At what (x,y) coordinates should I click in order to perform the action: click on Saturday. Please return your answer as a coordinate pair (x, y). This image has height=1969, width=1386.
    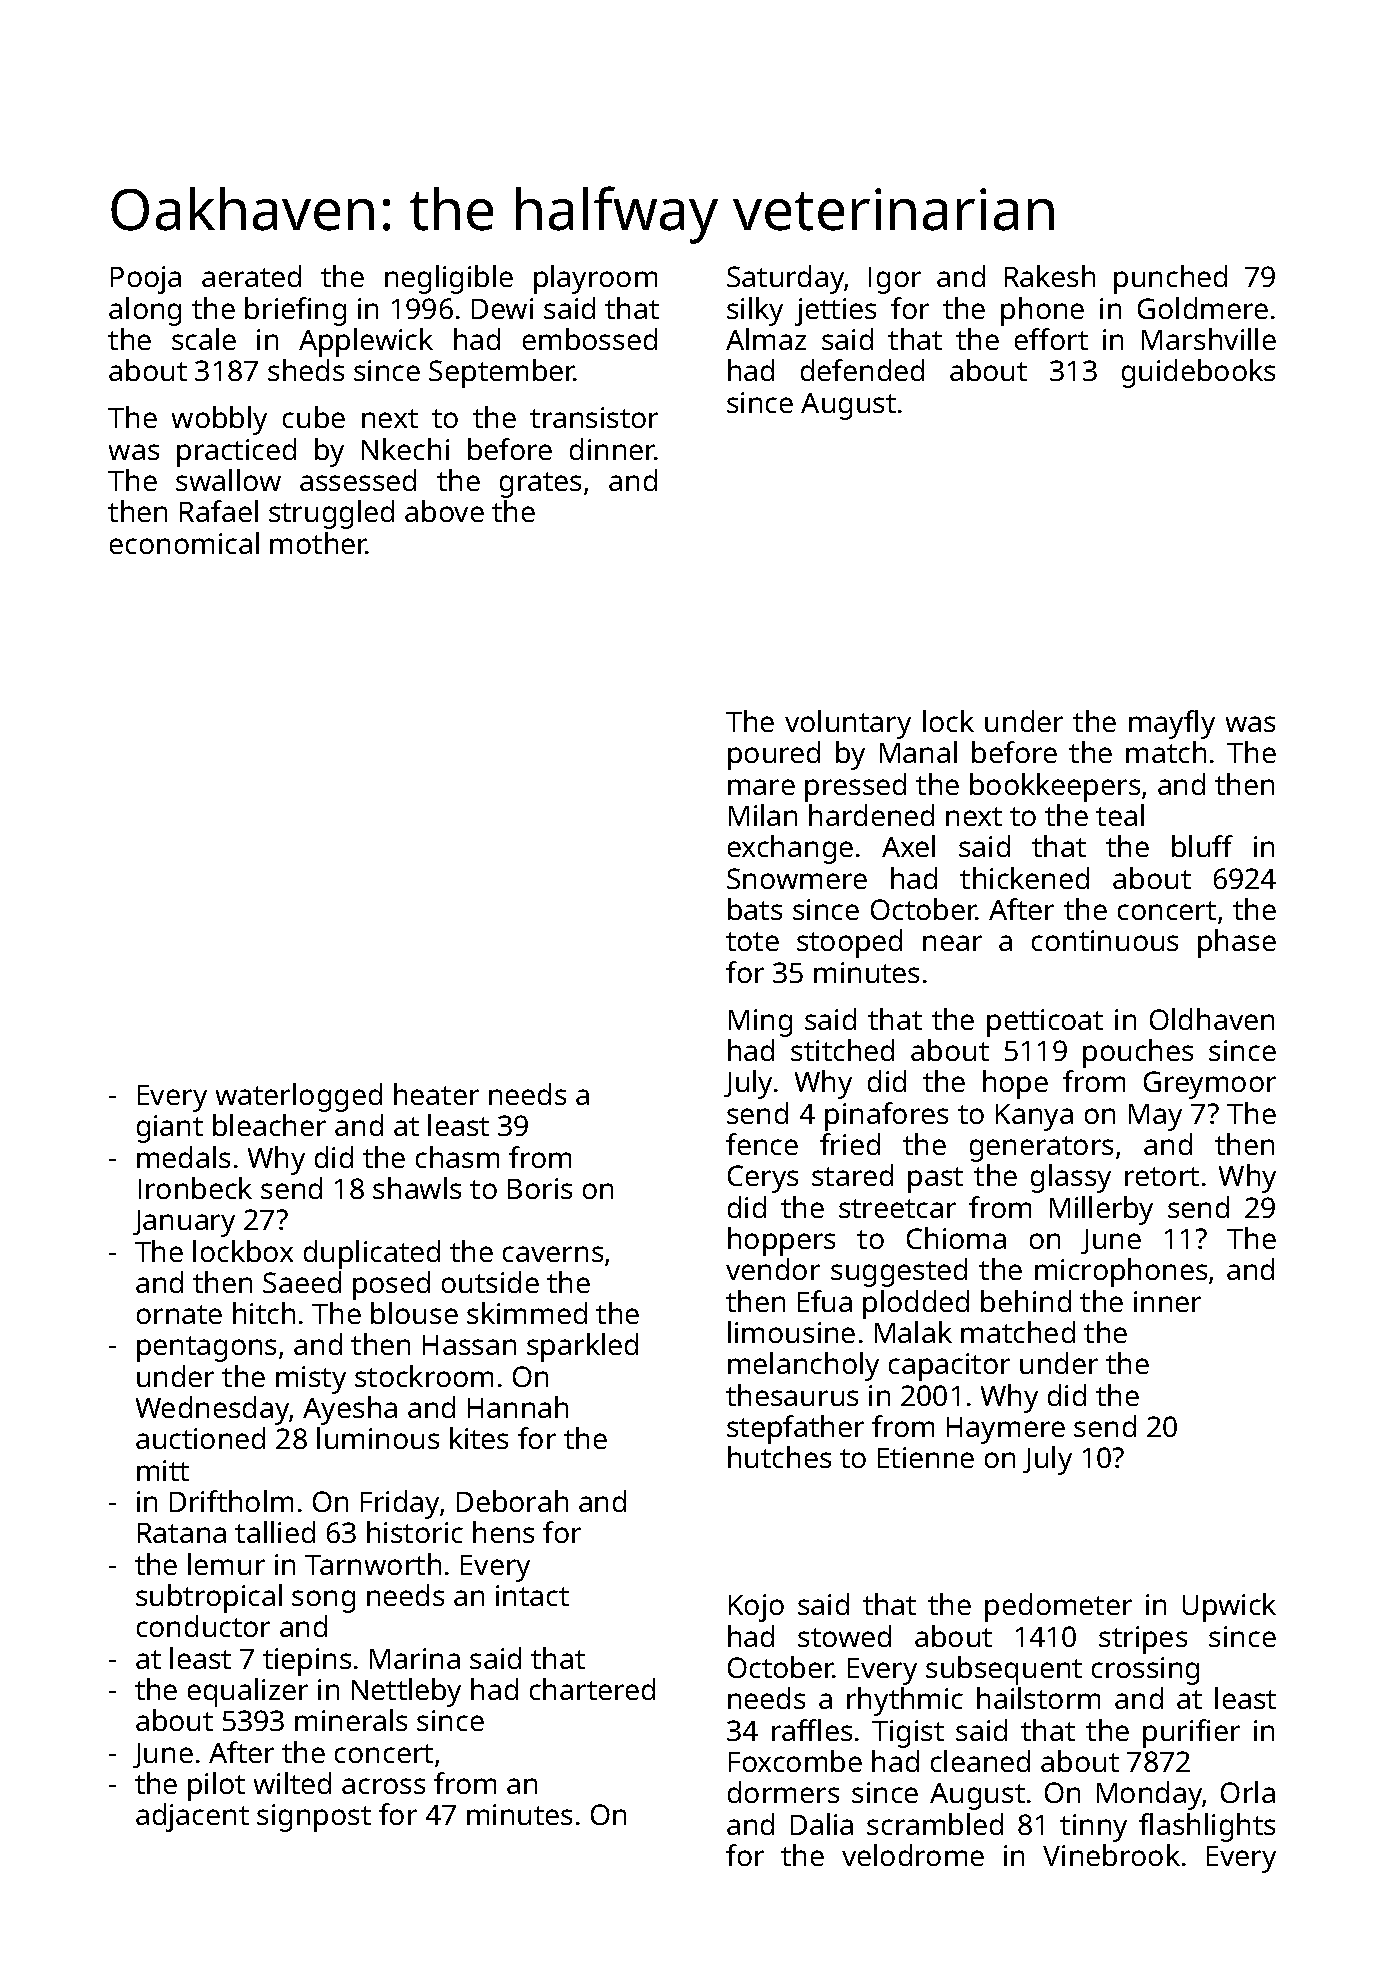
    Looking at the image, I should click on (786, 279).
